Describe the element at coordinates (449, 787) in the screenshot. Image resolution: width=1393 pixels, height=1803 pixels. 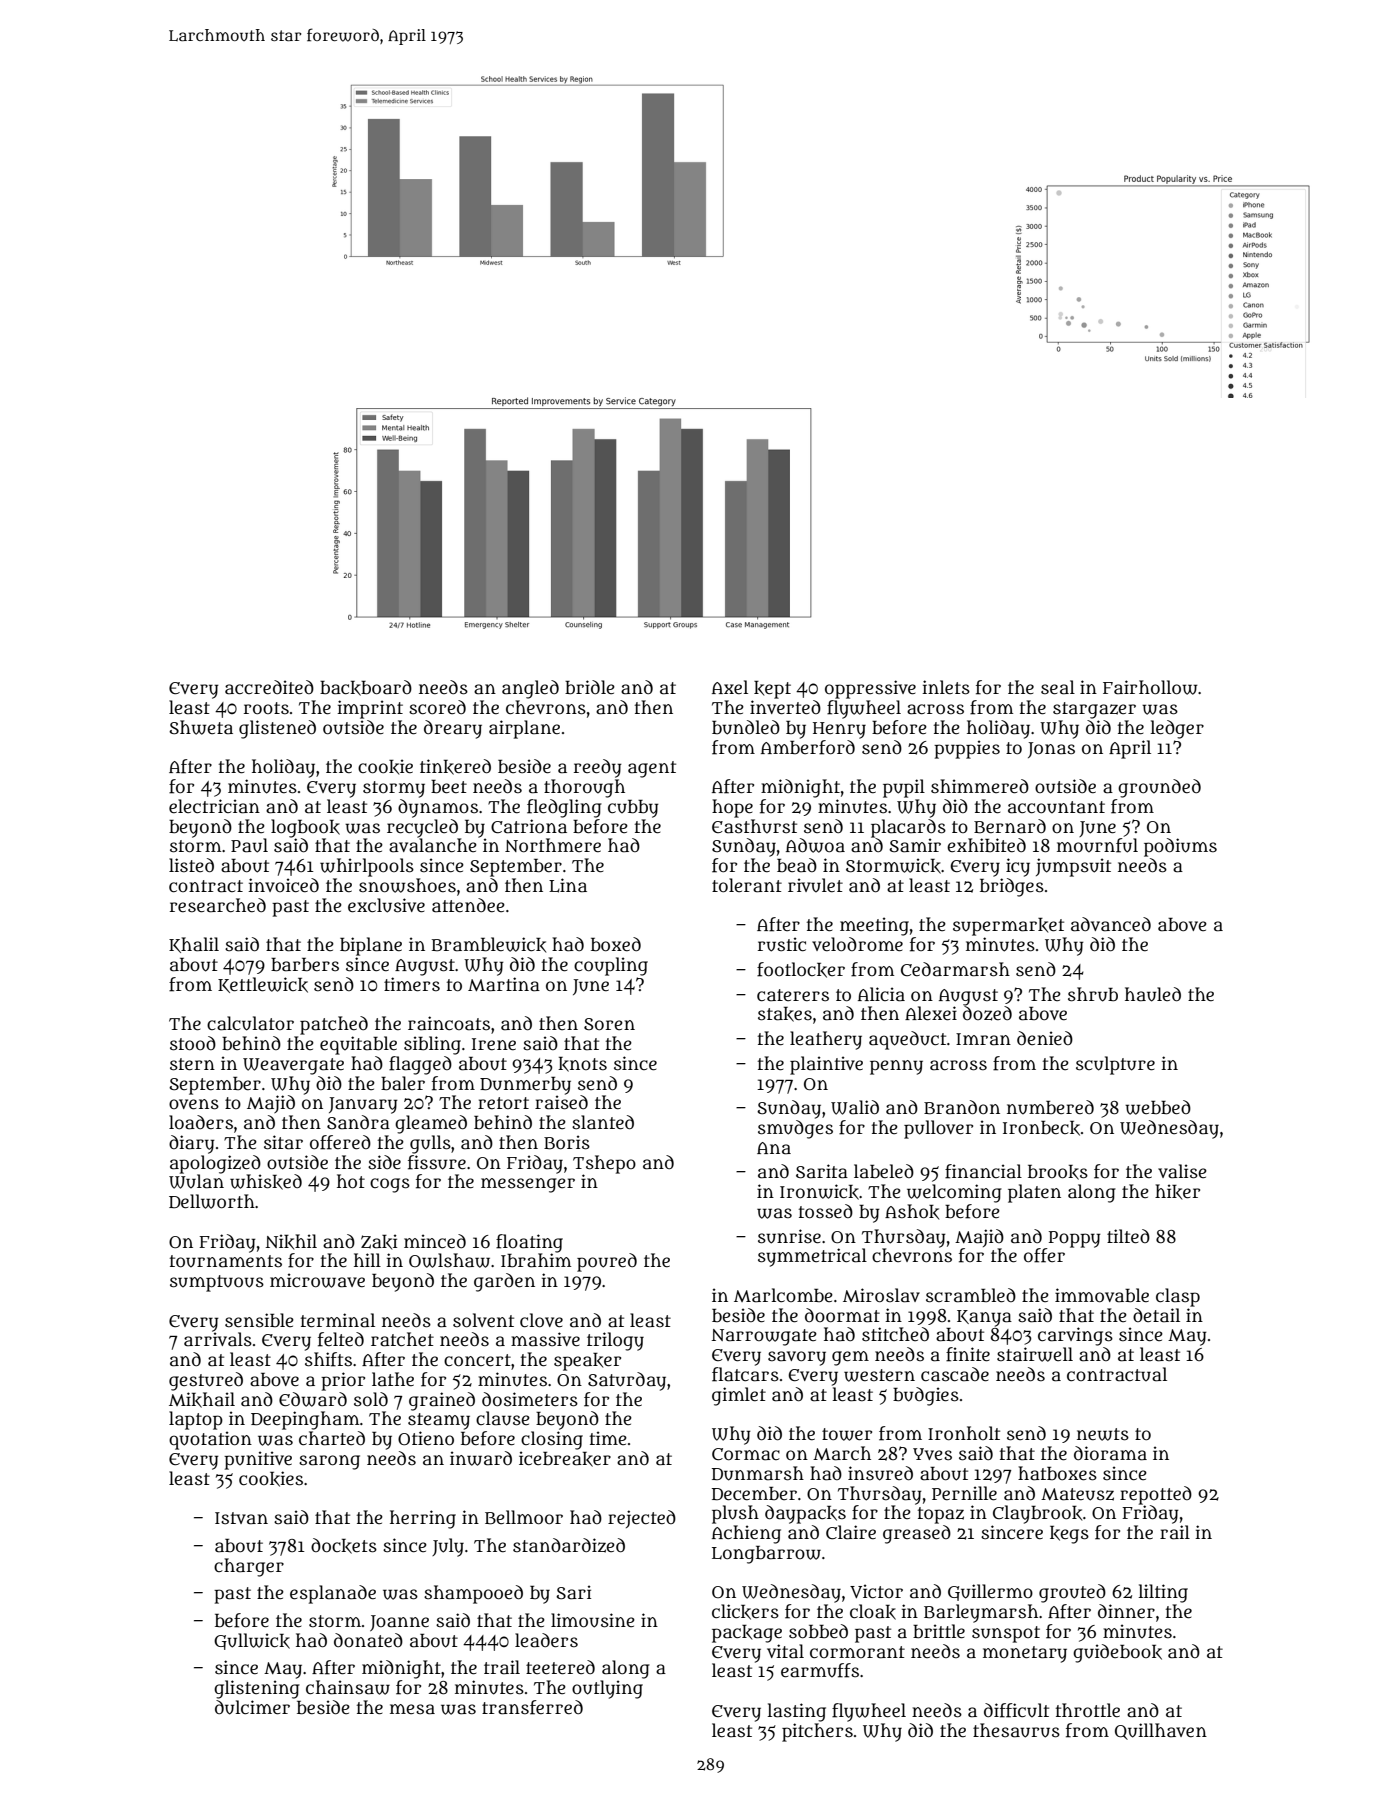
I see `beet` at that location.
